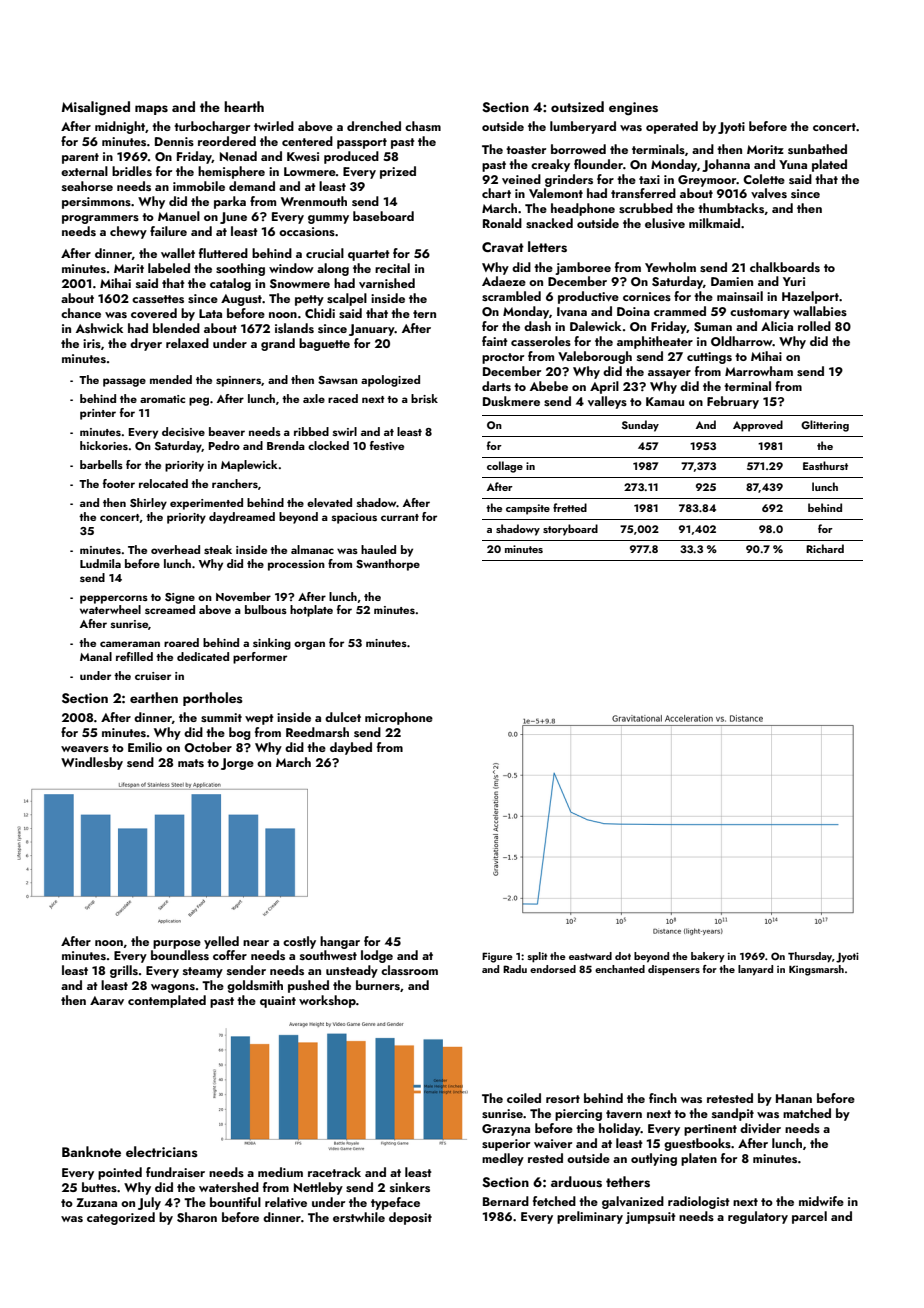  I want to click on borrowed, so click(578, 149).
